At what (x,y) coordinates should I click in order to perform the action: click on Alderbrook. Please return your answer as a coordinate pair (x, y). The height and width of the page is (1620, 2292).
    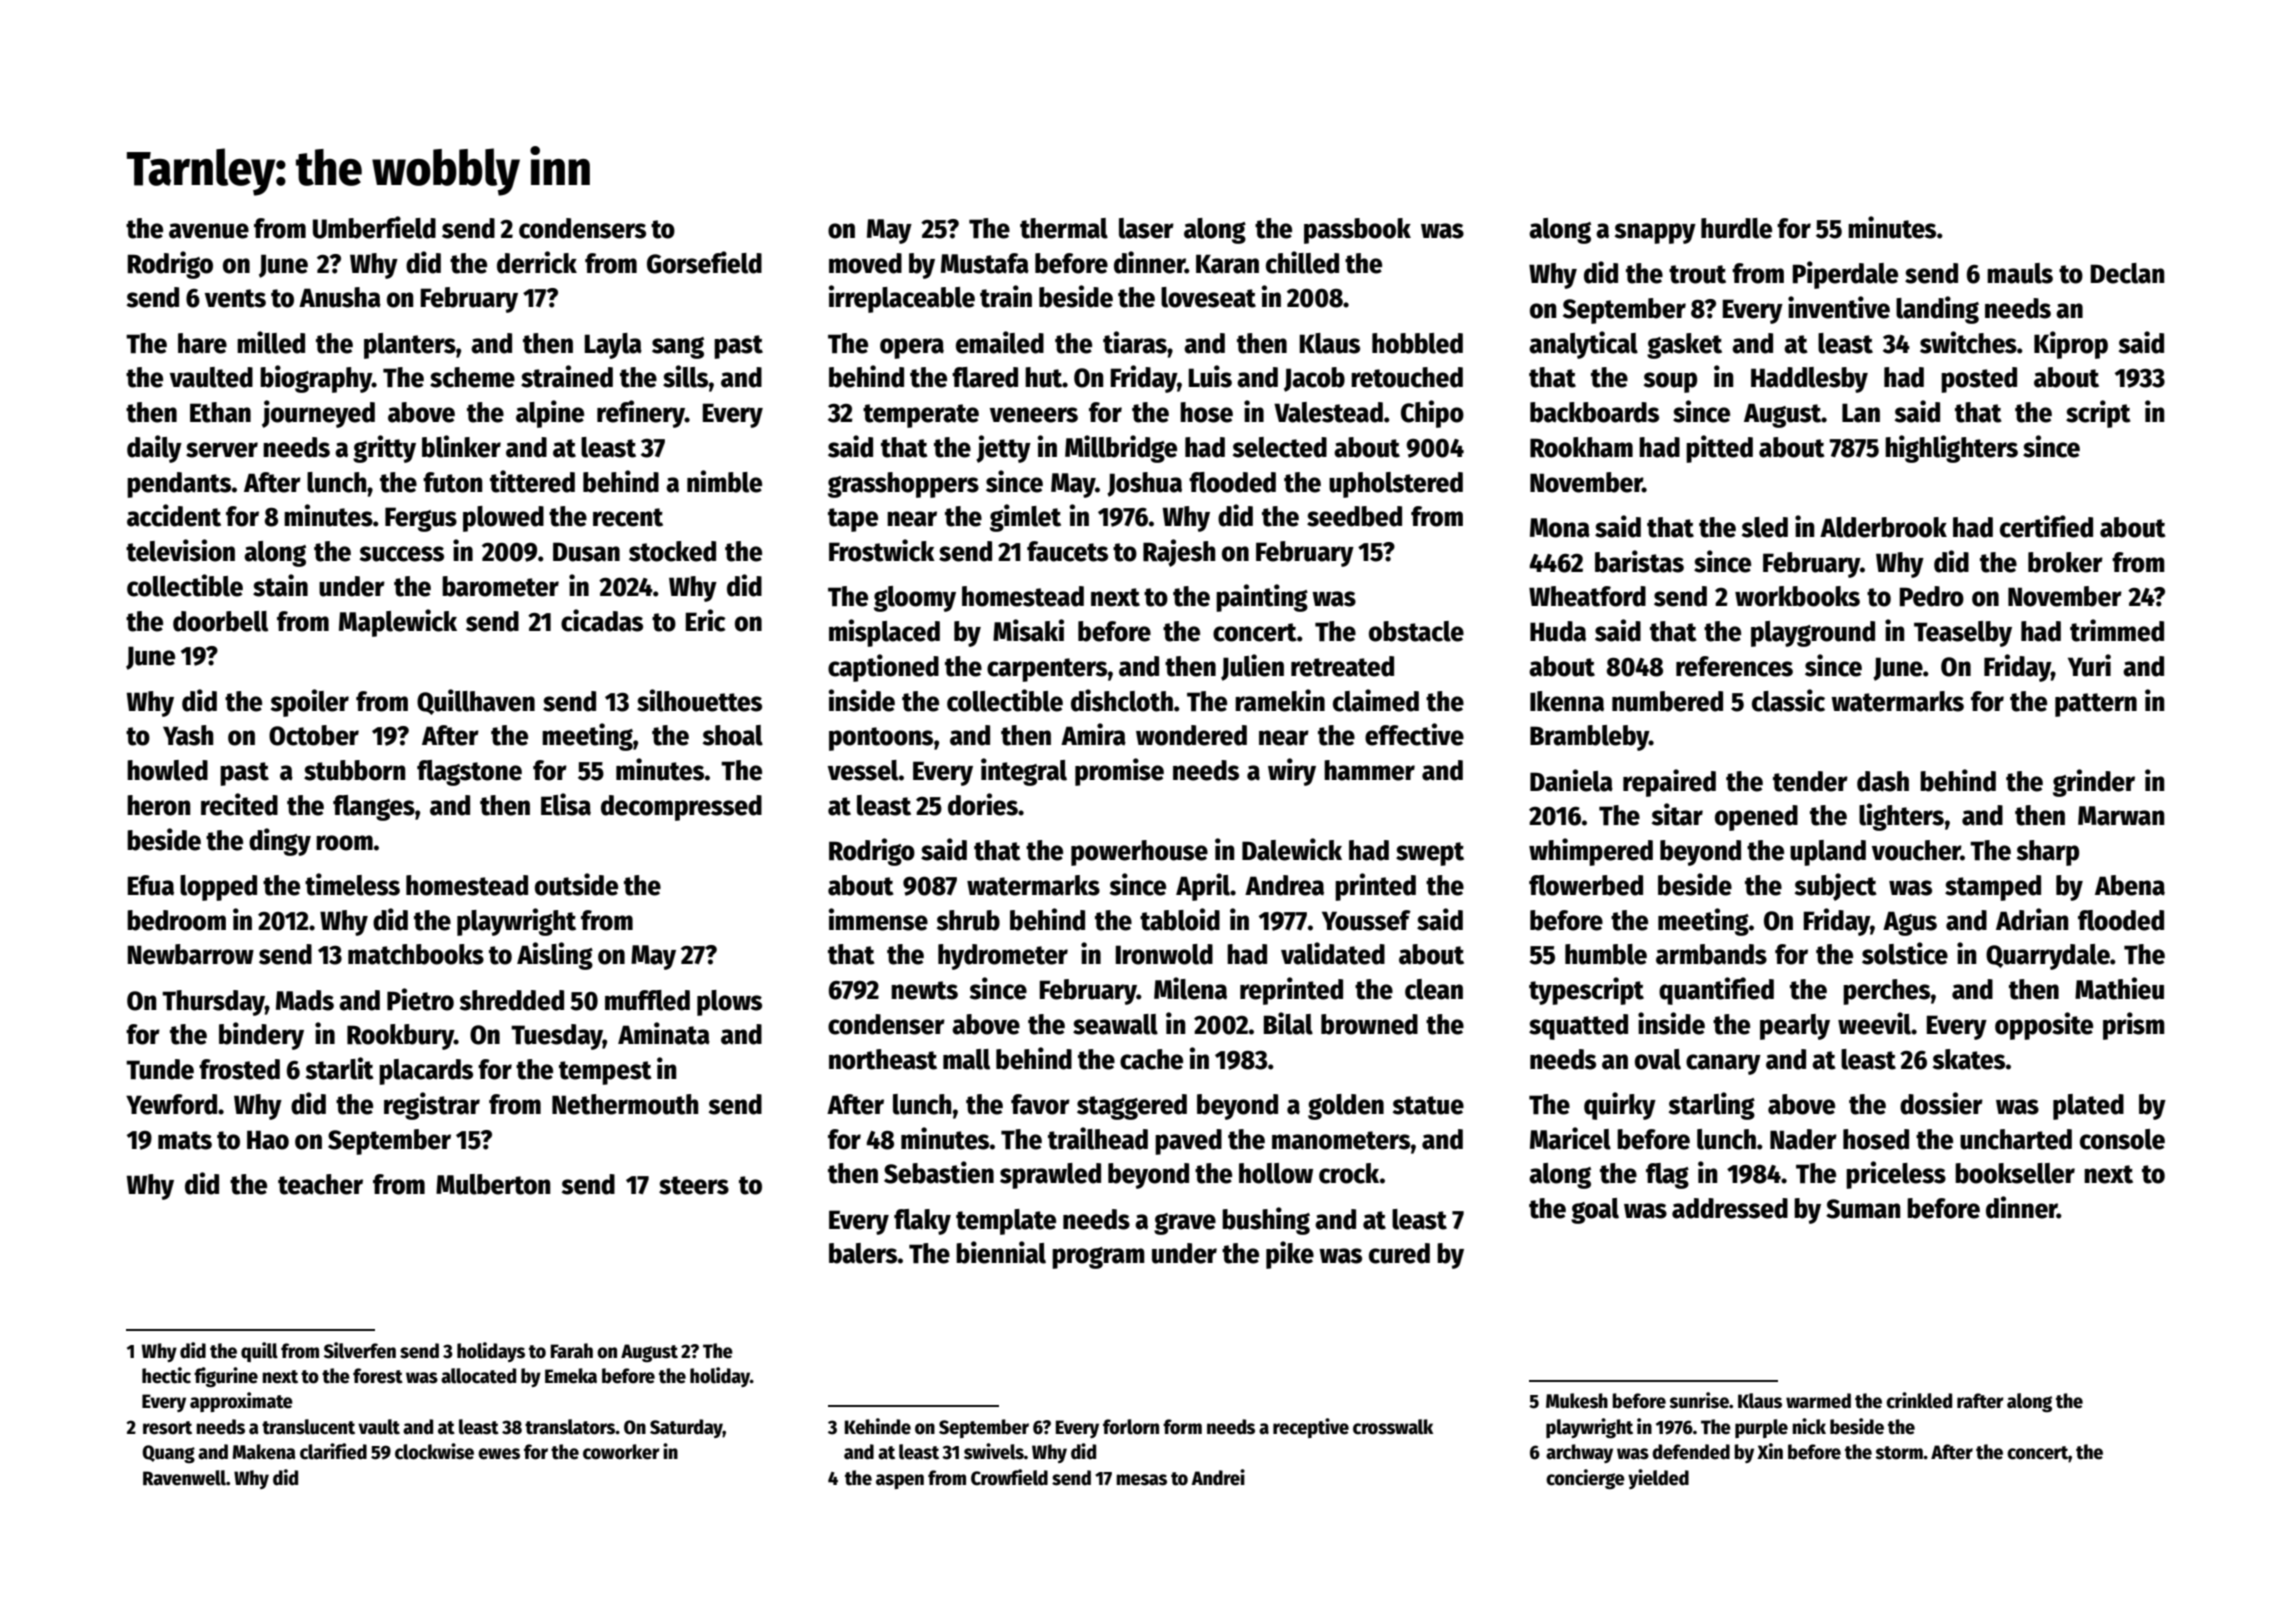
    Looking at the image, I should click on (1883, 527).
